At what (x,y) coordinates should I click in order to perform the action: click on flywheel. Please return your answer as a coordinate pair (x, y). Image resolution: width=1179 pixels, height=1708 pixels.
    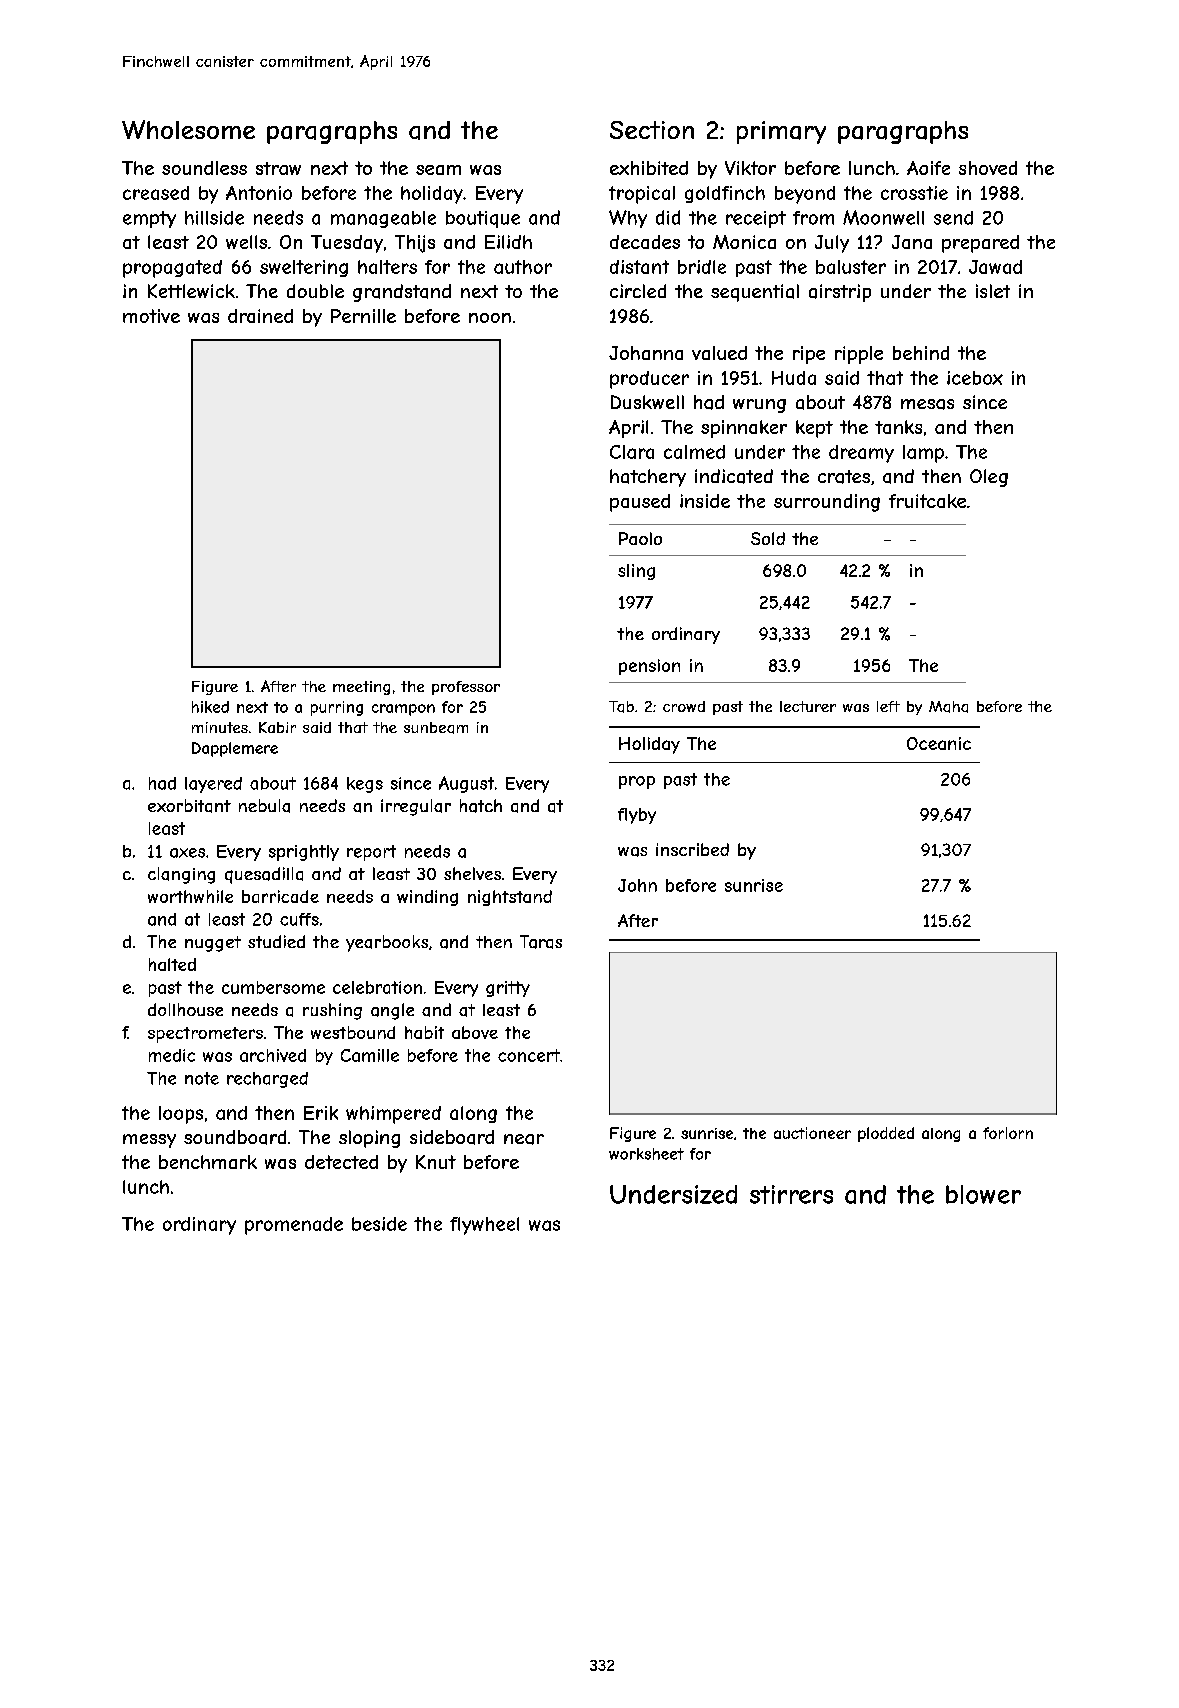
    Looking at the image, I should click on (484, 1226).
